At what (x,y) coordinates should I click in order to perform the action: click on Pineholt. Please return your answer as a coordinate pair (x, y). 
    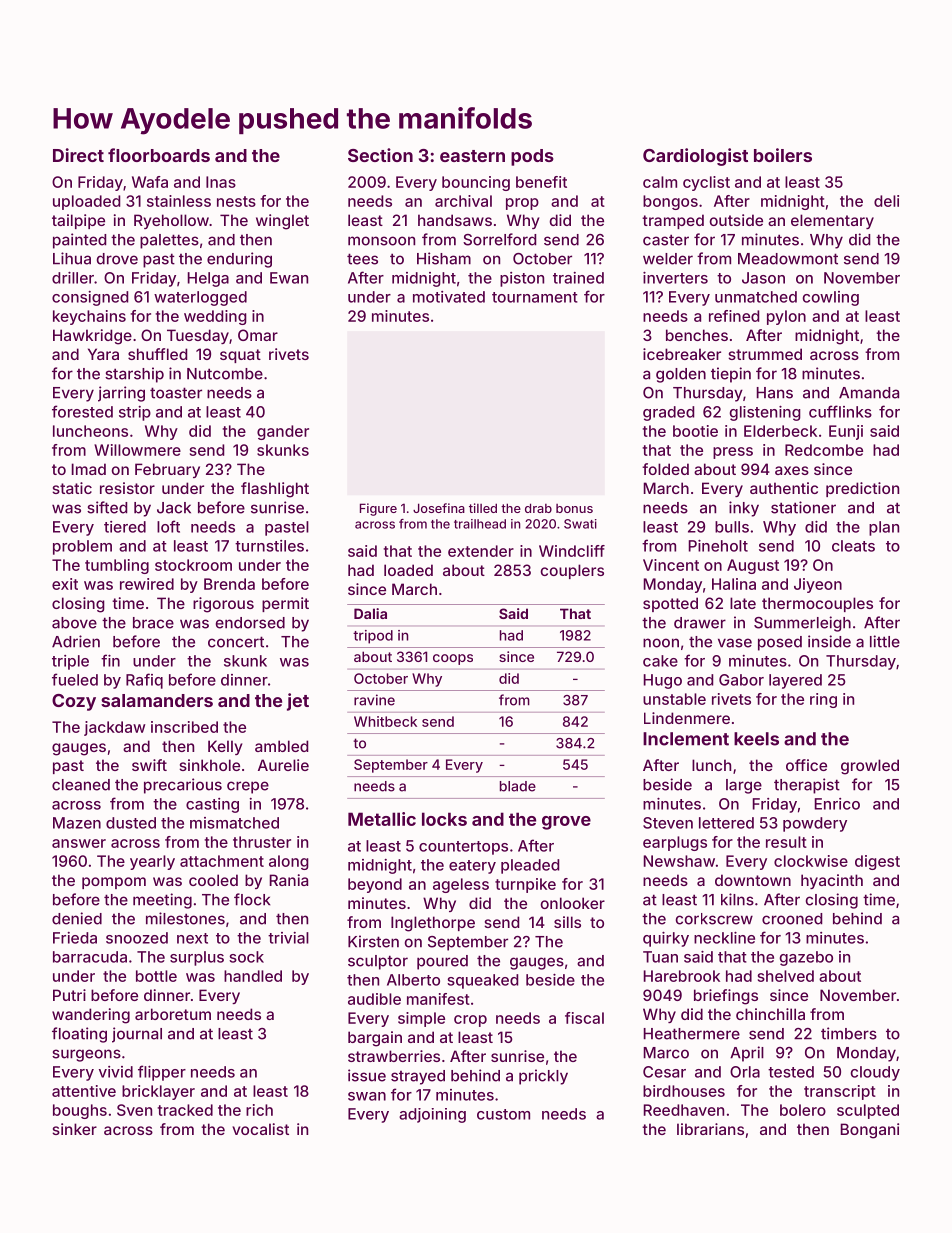
    Looking at the image, I should click on (718, 546).
